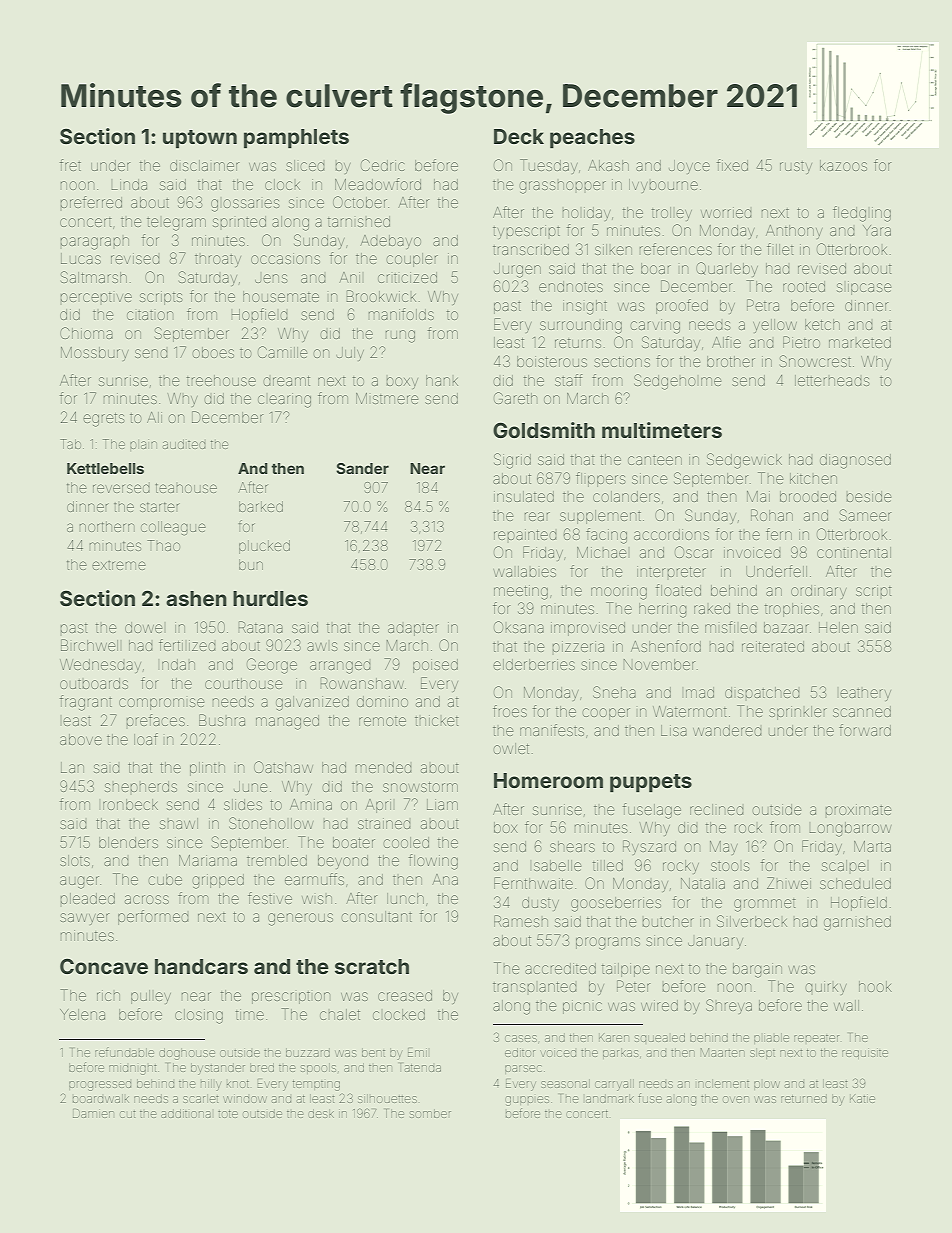 Image resolution: width=952 pixels, height=1233 pixels. Describe the element at coordinates (228, 1114) in the page. I see `tote` at that location.
